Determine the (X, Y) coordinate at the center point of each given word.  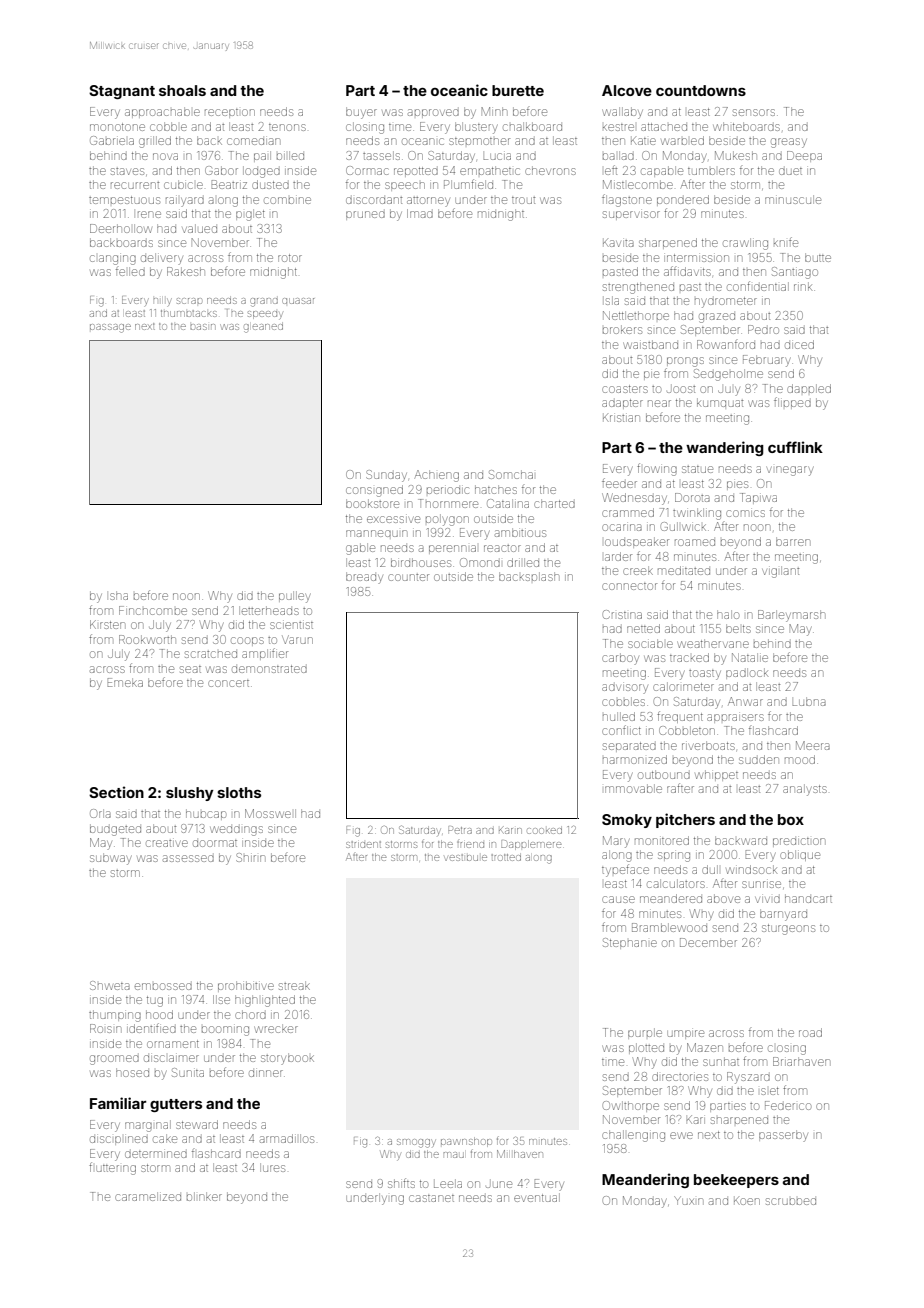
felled (130, 271)
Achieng (437, 476)
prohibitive (246, 986)
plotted (646, 1048)
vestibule (466, 857)
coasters (625, 389)
